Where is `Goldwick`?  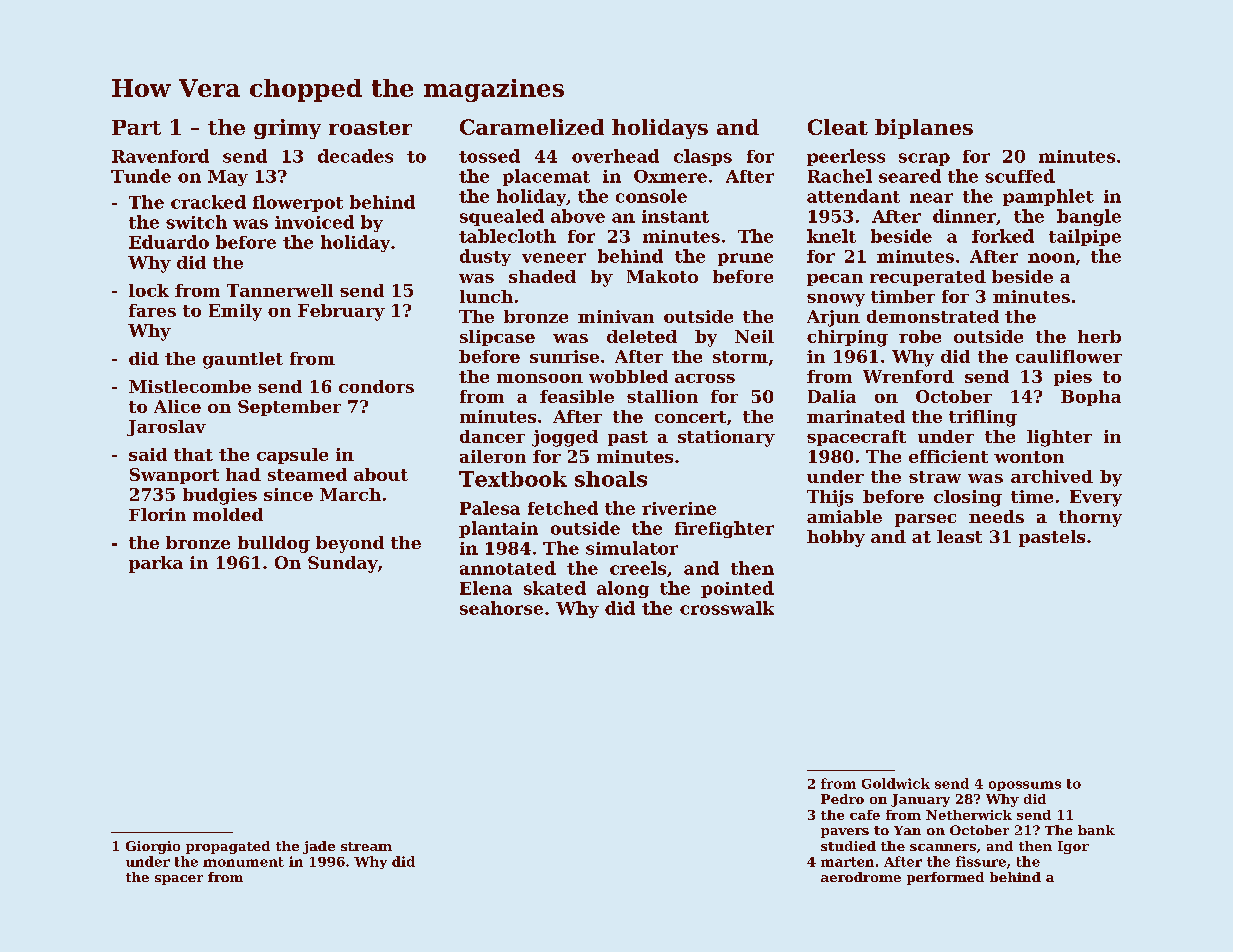 Goldwick is located at coordinates (896, 783).
